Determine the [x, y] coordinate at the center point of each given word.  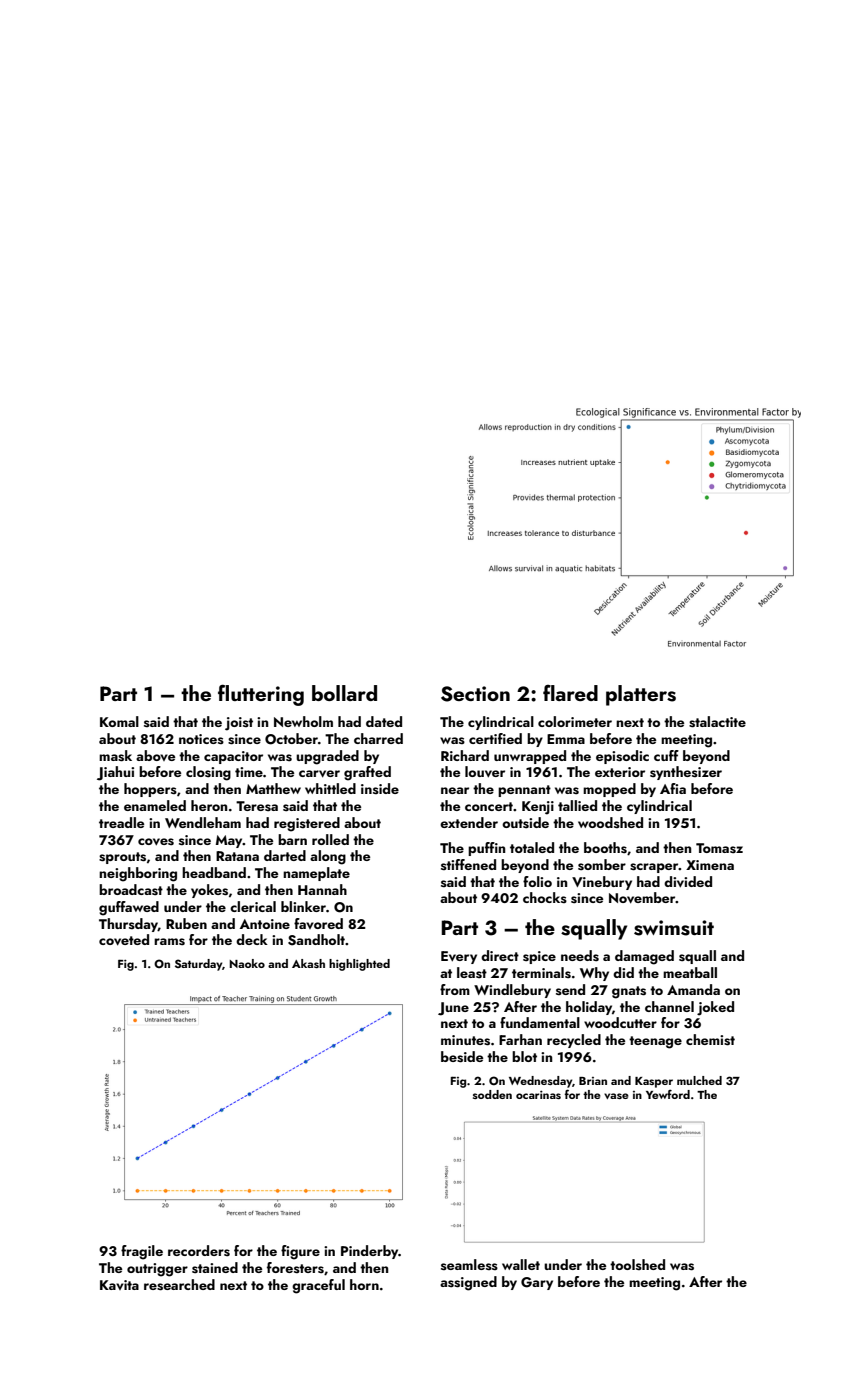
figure [300, 1252]
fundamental [540, 1022]
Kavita [119, 1285]
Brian [593, 1081]
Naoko [247, 963]
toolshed [637, 1264]
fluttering [261, 695]
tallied [577, 805]
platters [641, 695]
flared [570, 693]
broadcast [131, 890]
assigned [468, 1283]
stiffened [468, 864]
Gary [537, 1283]
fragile [142, 1252]
